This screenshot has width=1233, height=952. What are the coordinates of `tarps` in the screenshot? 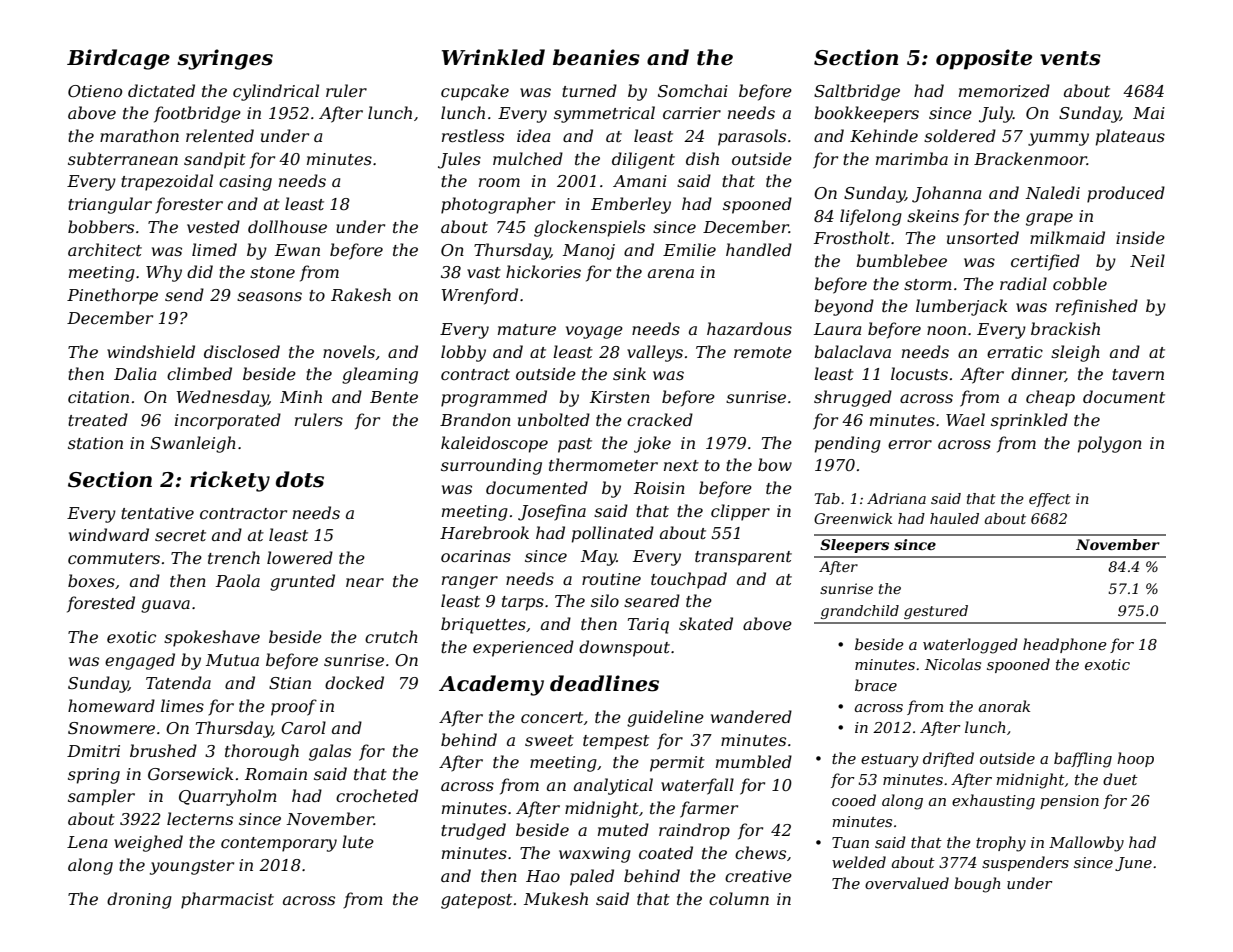 It's located at (523, 603).
